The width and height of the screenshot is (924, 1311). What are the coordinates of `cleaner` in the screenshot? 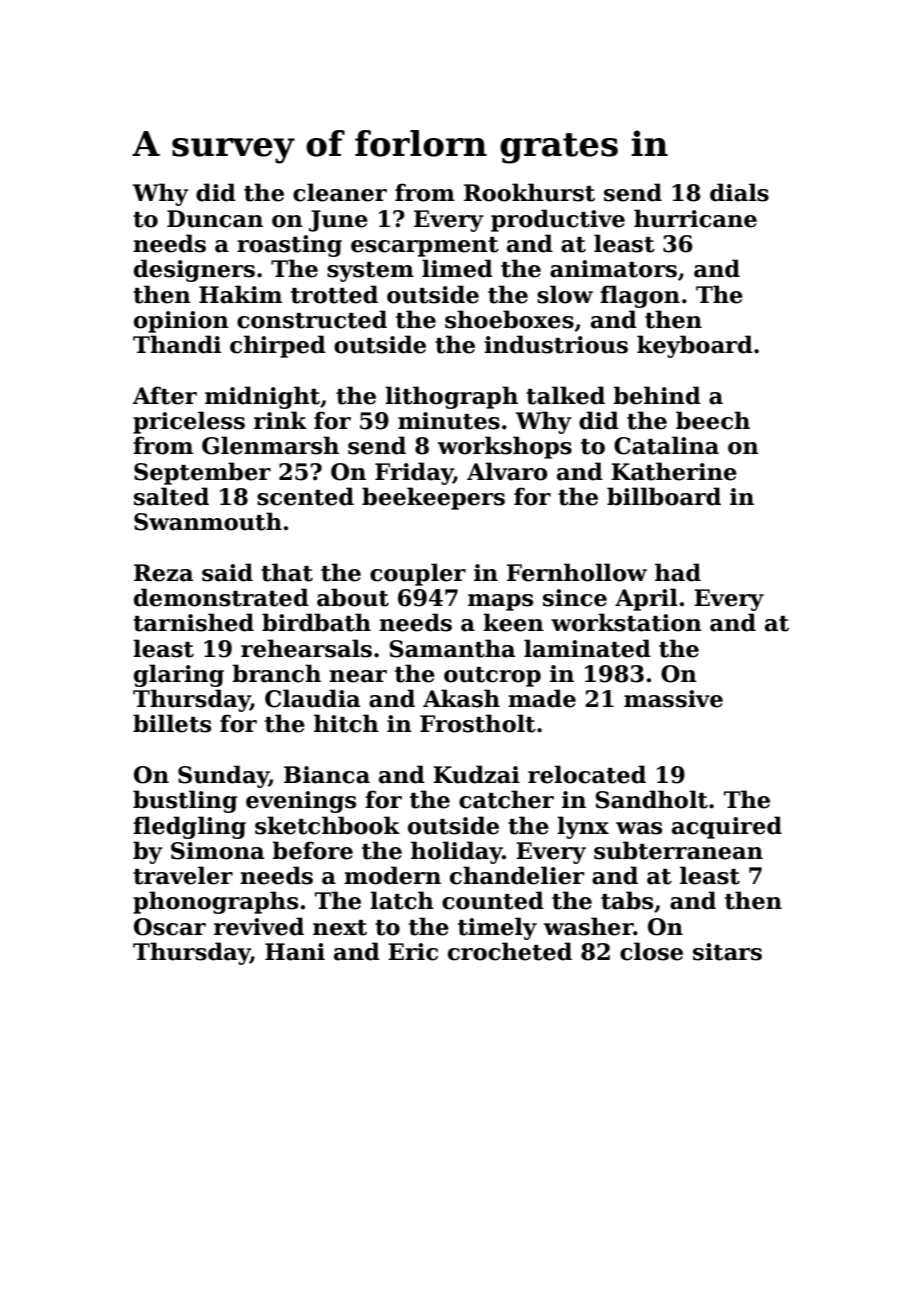 It's located at (340, 192).
